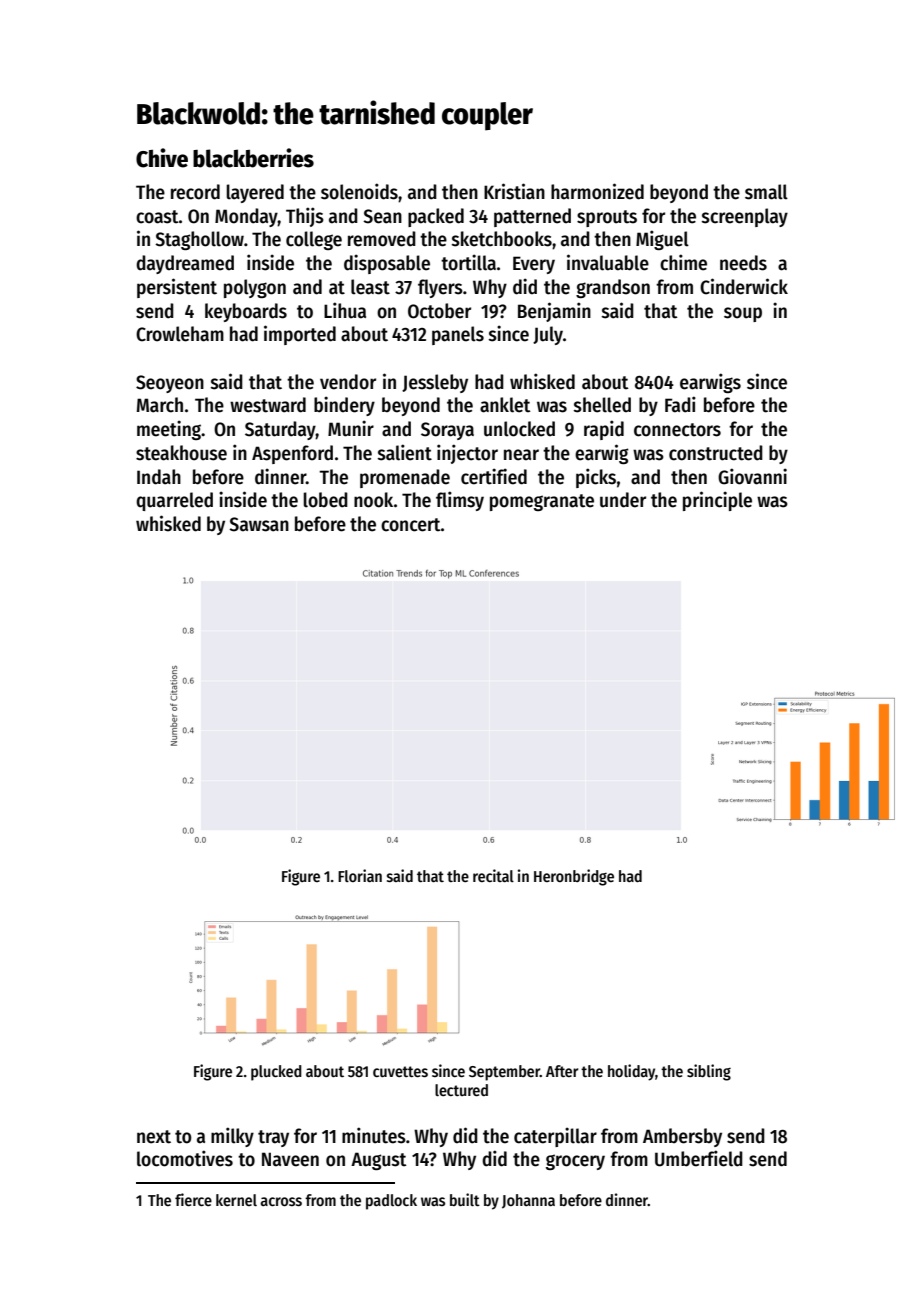 The height and width of the image is (1311, 924). I want to click on cuvettes, so click(400, 1072).
